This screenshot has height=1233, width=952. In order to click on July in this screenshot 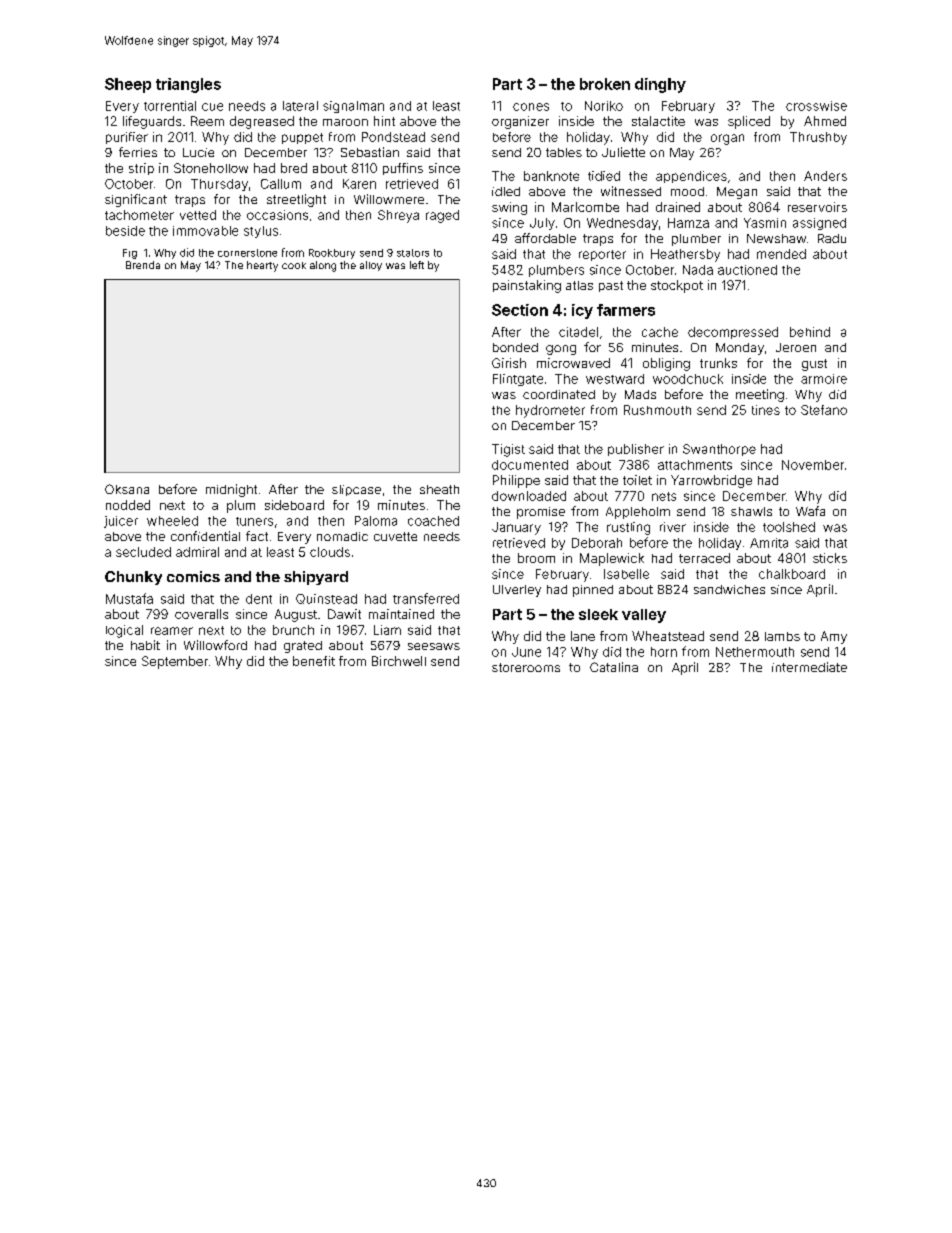, I will do `click(542, 224)`.
